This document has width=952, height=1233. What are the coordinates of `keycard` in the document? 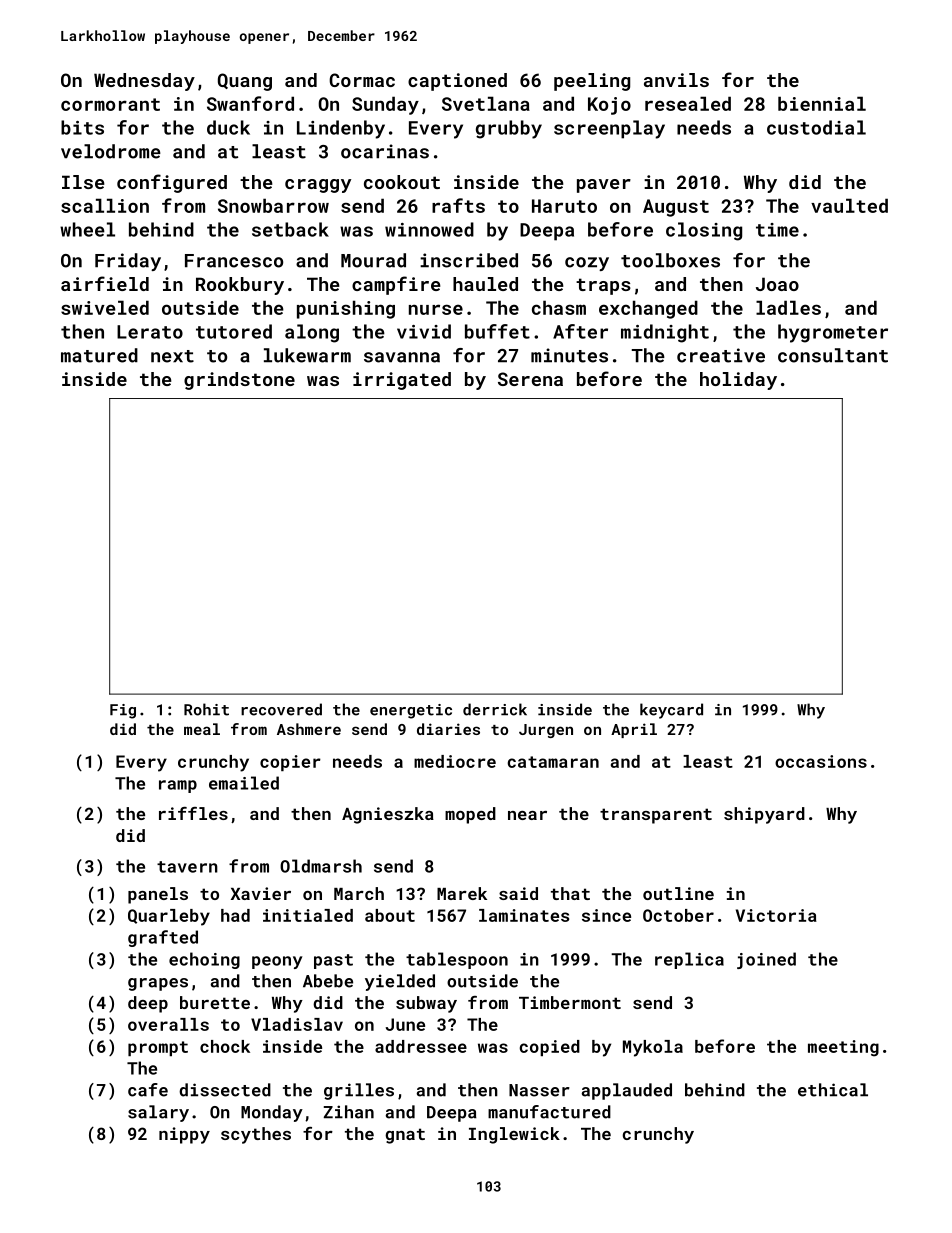 It's located at (671, 711).
